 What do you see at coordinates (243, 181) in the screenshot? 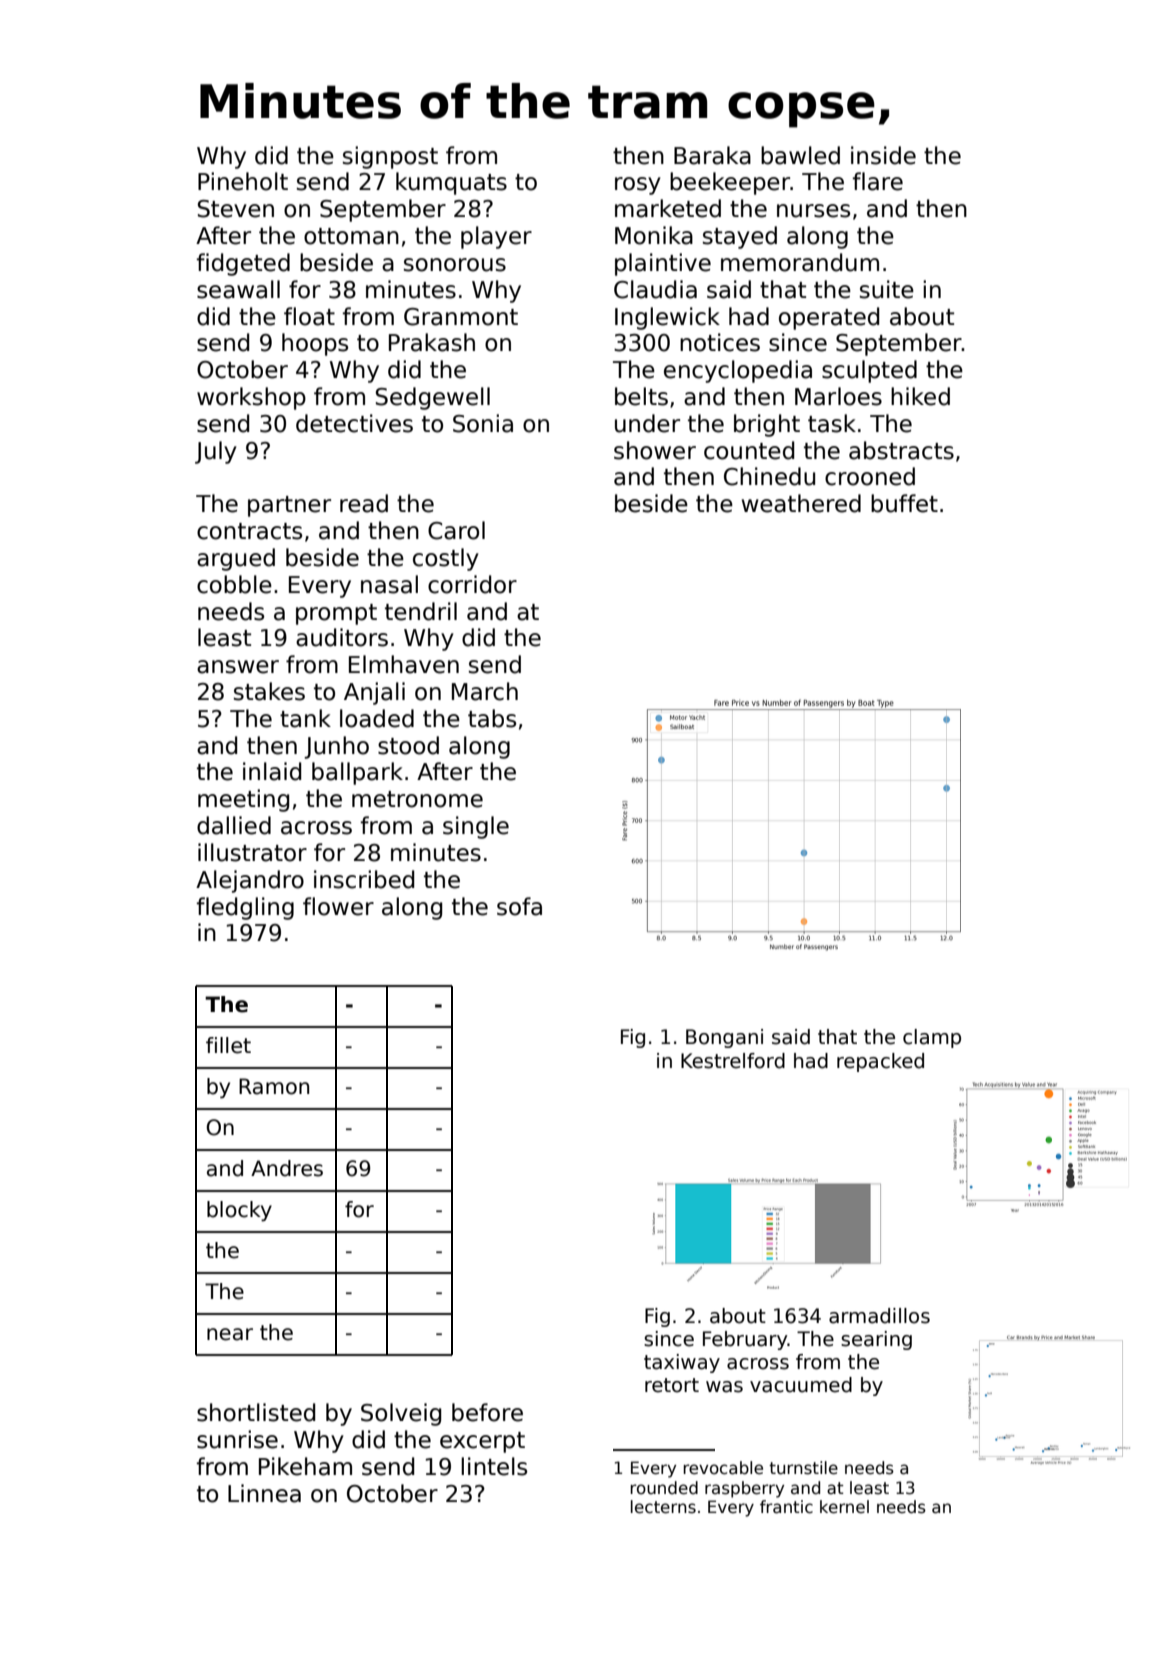
I see `Pineholt` at bounding box center [243, 181].
